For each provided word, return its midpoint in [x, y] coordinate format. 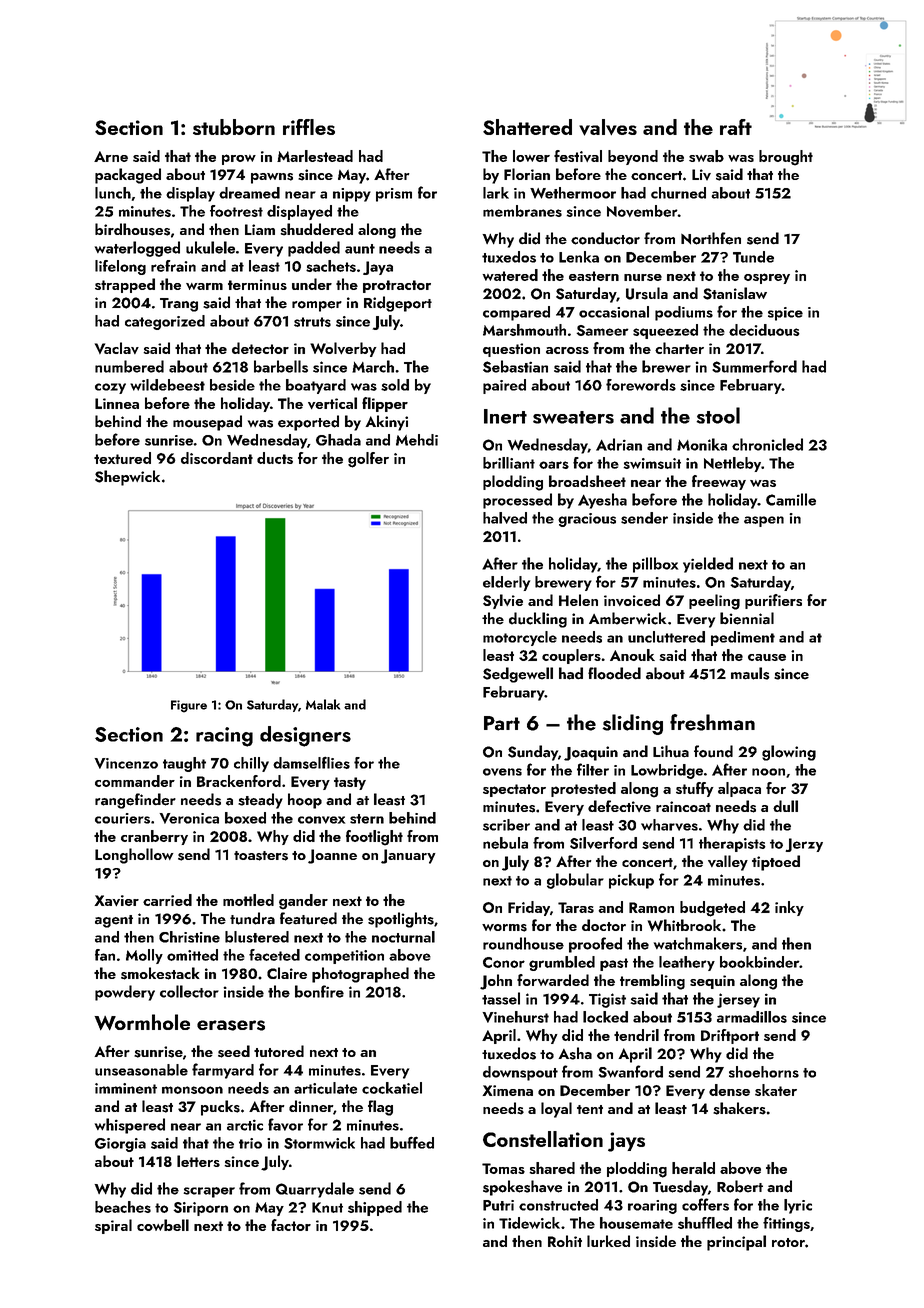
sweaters [573, 417]
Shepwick [127, 478]
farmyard [223, 1071]
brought [786, 158]
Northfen [711, 238]
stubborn [234, 127]
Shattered [527, 127]
